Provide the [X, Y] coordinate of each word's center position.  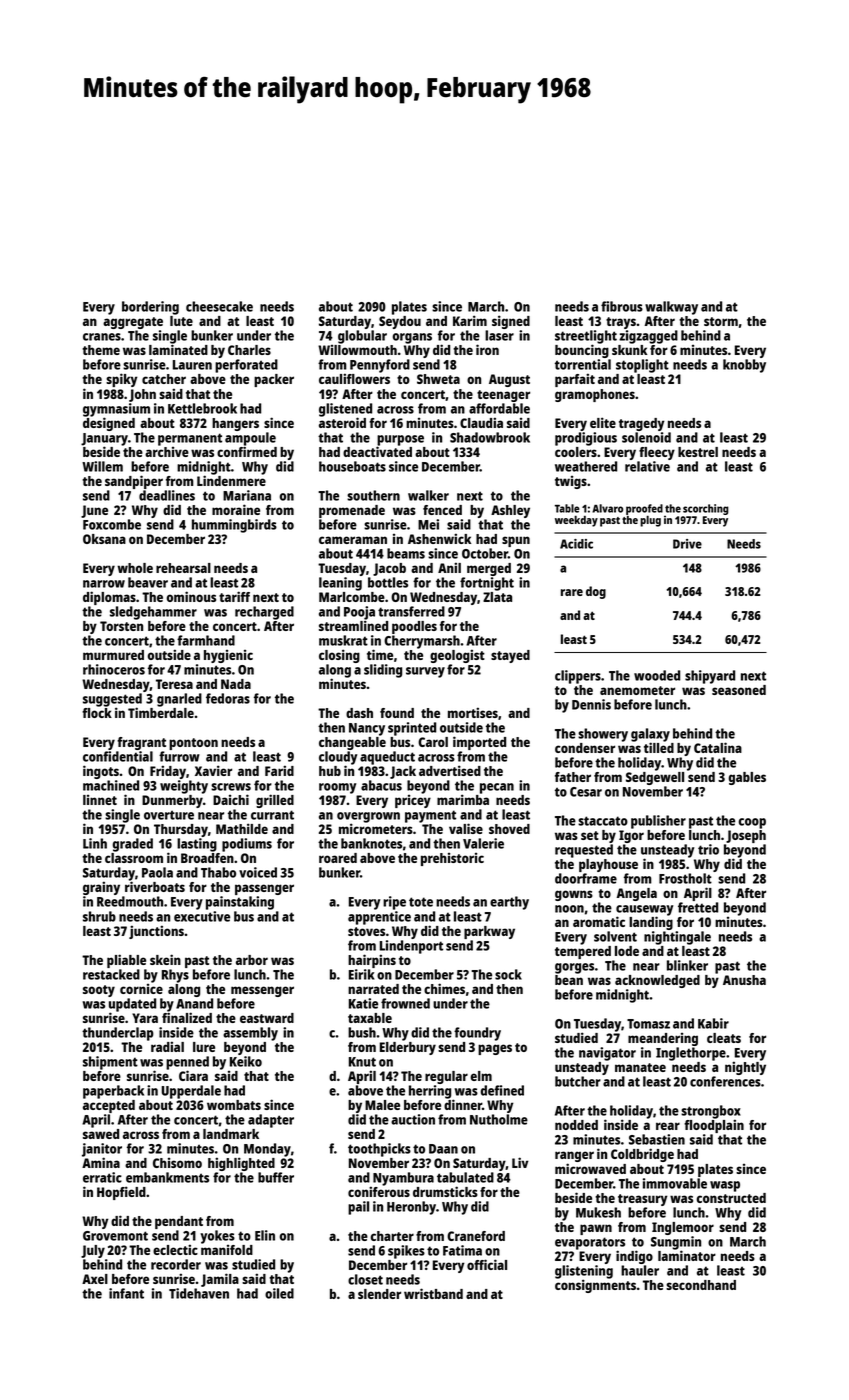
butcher [578, 1081]
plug [650, 521]
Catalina [718, 747]
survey [425, 672]
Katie [363, 1003]
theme [101, 350]
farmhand [206, 640]
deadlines [167, 495]
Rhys [175, 976]
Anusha [744, 980]
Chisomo [177, 1163]
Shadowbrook [490, 437]
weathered [586, 466]
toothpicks [379, 1150]
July [93, 1251]
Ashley [510, 511]
